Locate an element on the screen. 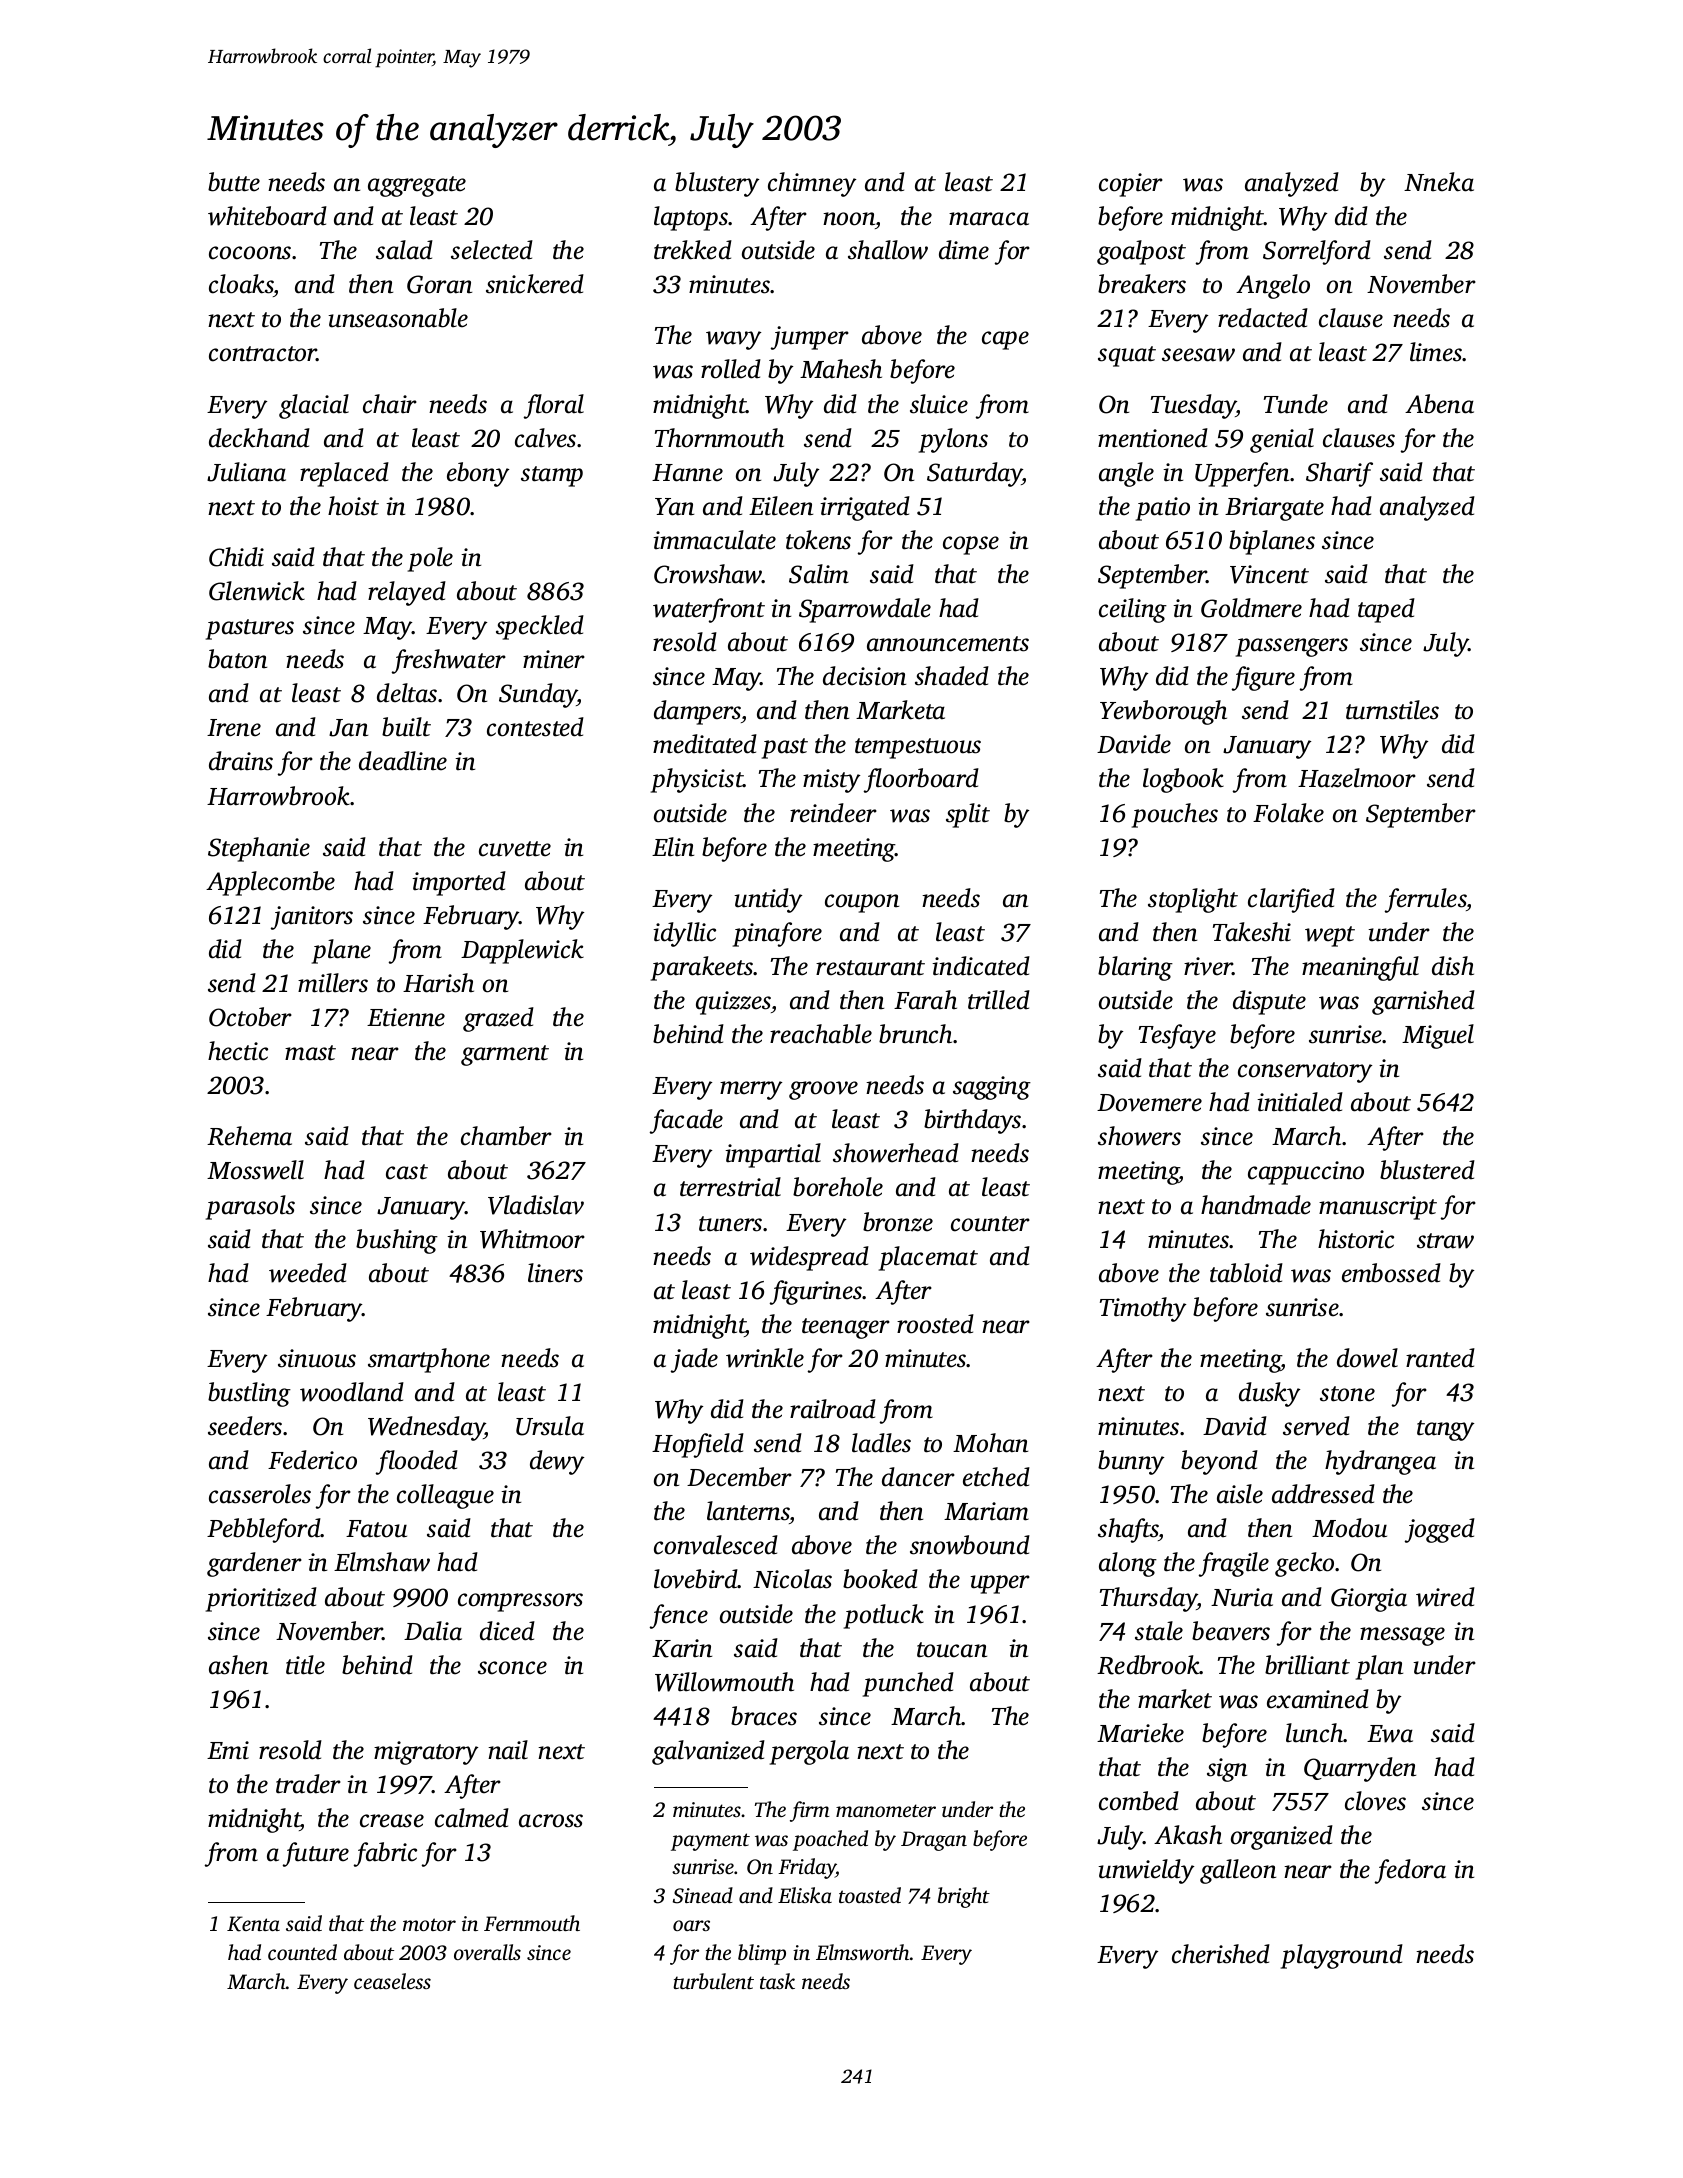 The image size is (1683, 2178). irrigated is located at coordinates (865, 508).
